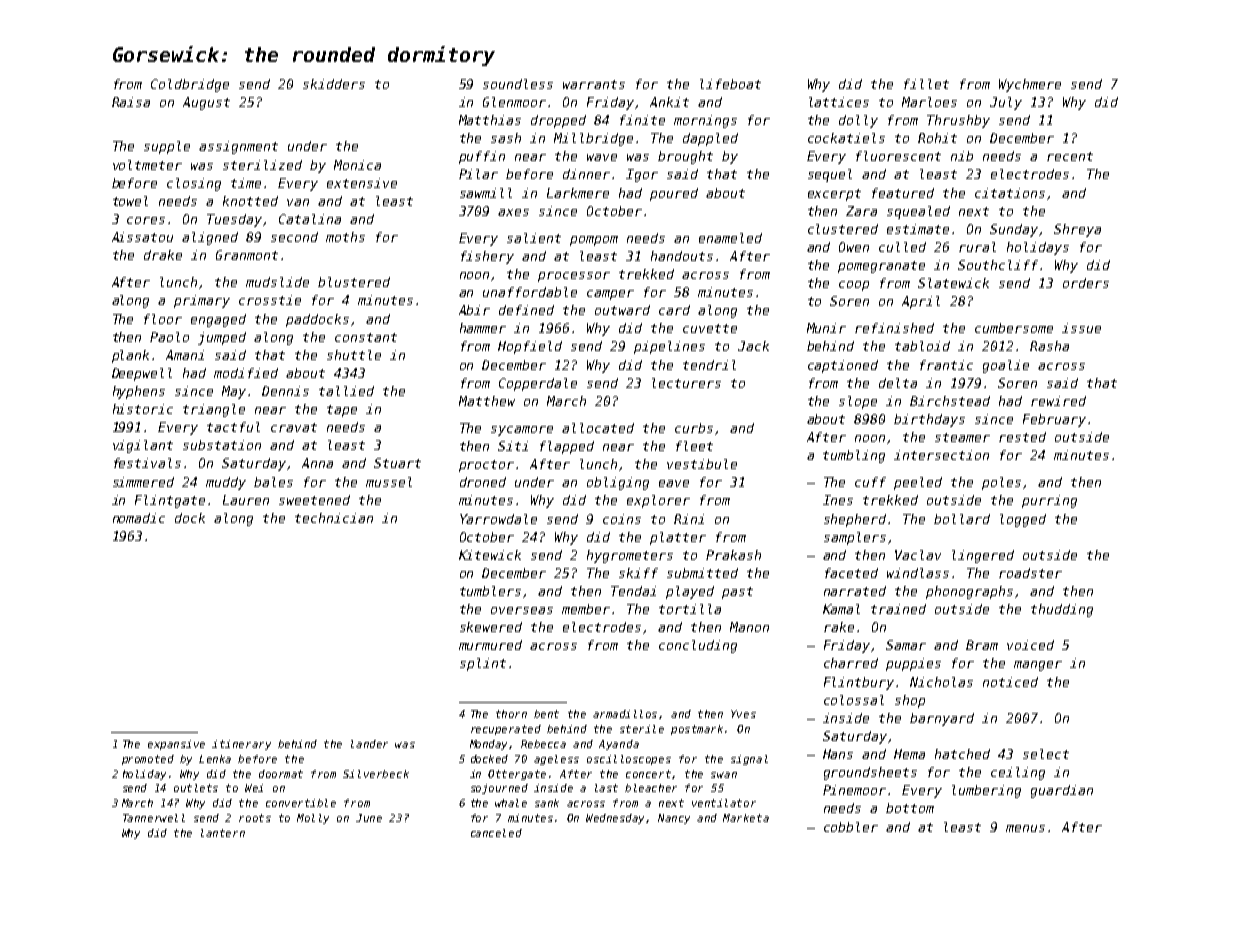  I want to click on signal, so click(749, 760).
